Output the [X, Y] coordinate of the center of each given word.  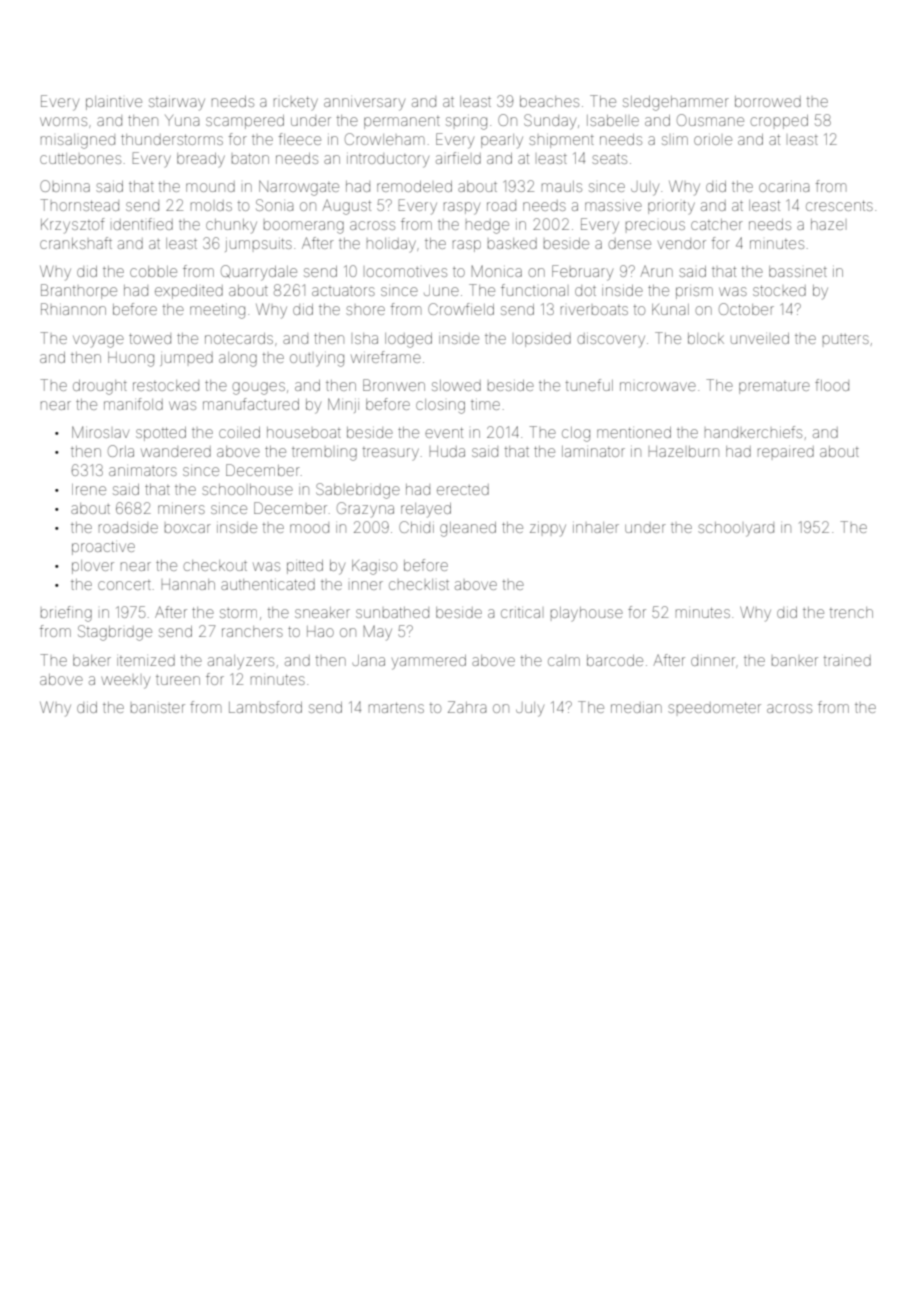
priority [671, 207]
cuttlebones [80, 158]
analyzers [241, 662]
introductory [388, 160]
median [636, 707]
